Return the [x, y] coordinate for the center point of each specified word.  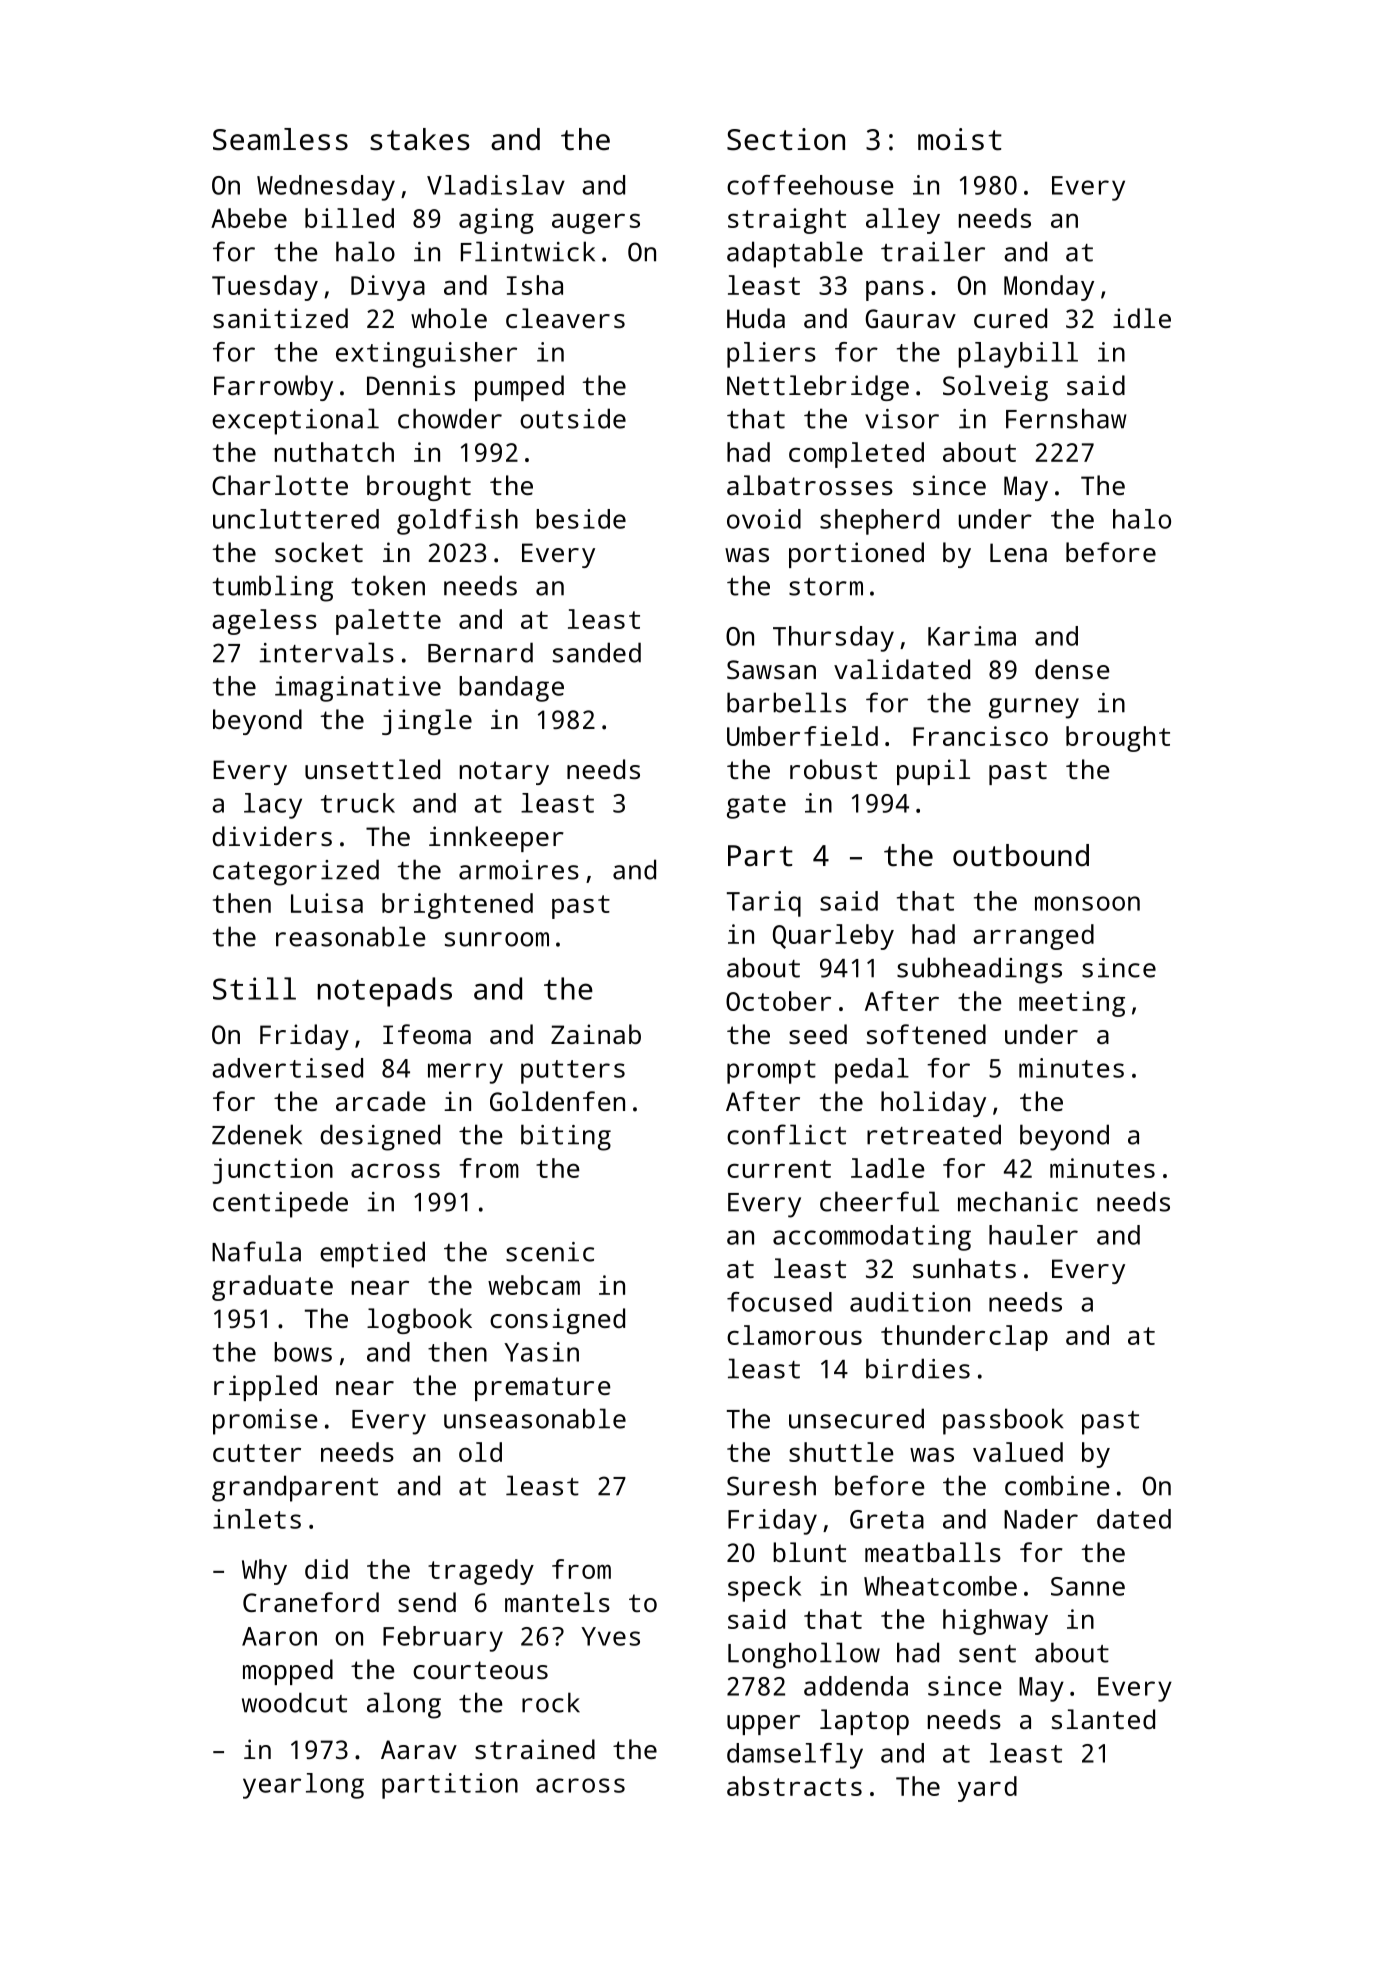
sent [987, 1654]
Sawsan [771, 669]
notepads [385, 992]
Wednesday [326, 188]
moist [960, 139]
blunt [809, 1552]
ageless [264, 622]
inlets [257, 1519]
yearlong [303, 1786]
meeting [1072, 1004]
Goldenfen [557, 1101]
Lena [1018, 552]
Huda [756, 318]
